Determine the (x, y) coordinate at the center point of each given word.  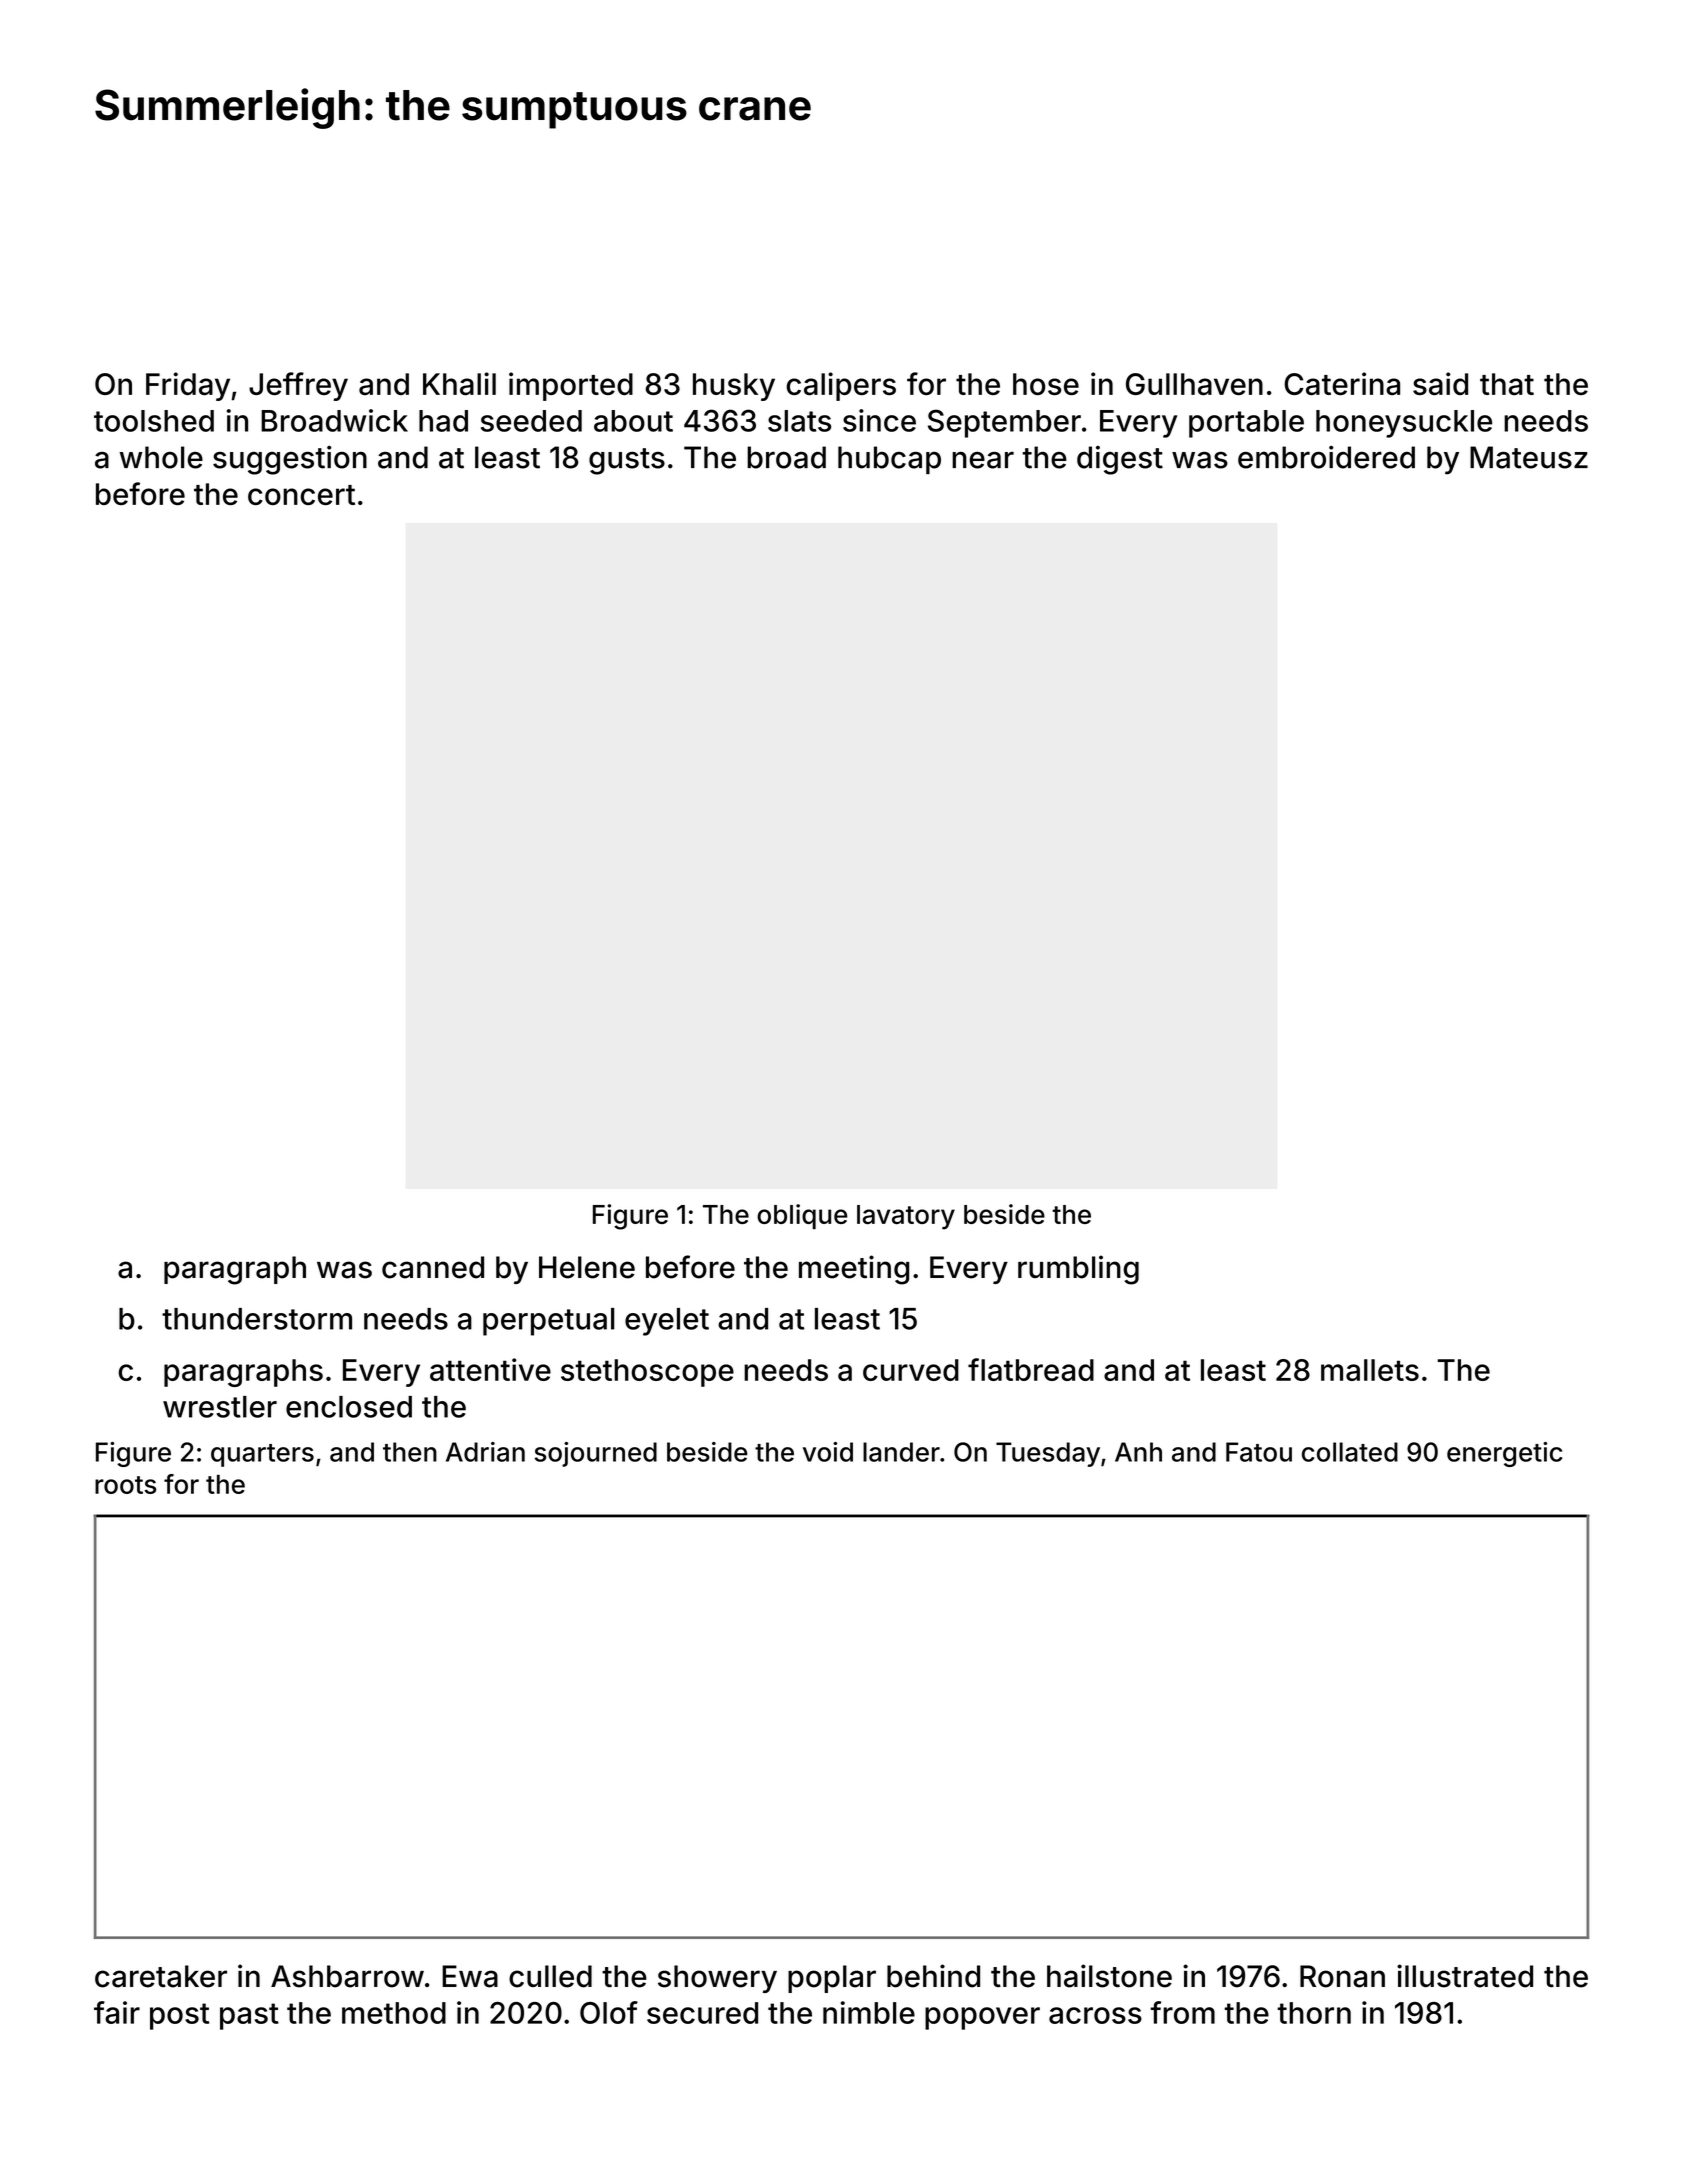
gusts (627, 461)
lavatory (906, 1217)
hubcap (889, 460)
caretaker (161, 1976)
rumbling (1078, 1270)
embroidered (1326, 457)
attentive (490, 1369)
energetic (1504, 1454)
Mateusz (1529, 457)
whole (161, 457)
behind (933, 1976)
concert (301, 495)
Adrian (485, 1452)
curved (911, 1370)
